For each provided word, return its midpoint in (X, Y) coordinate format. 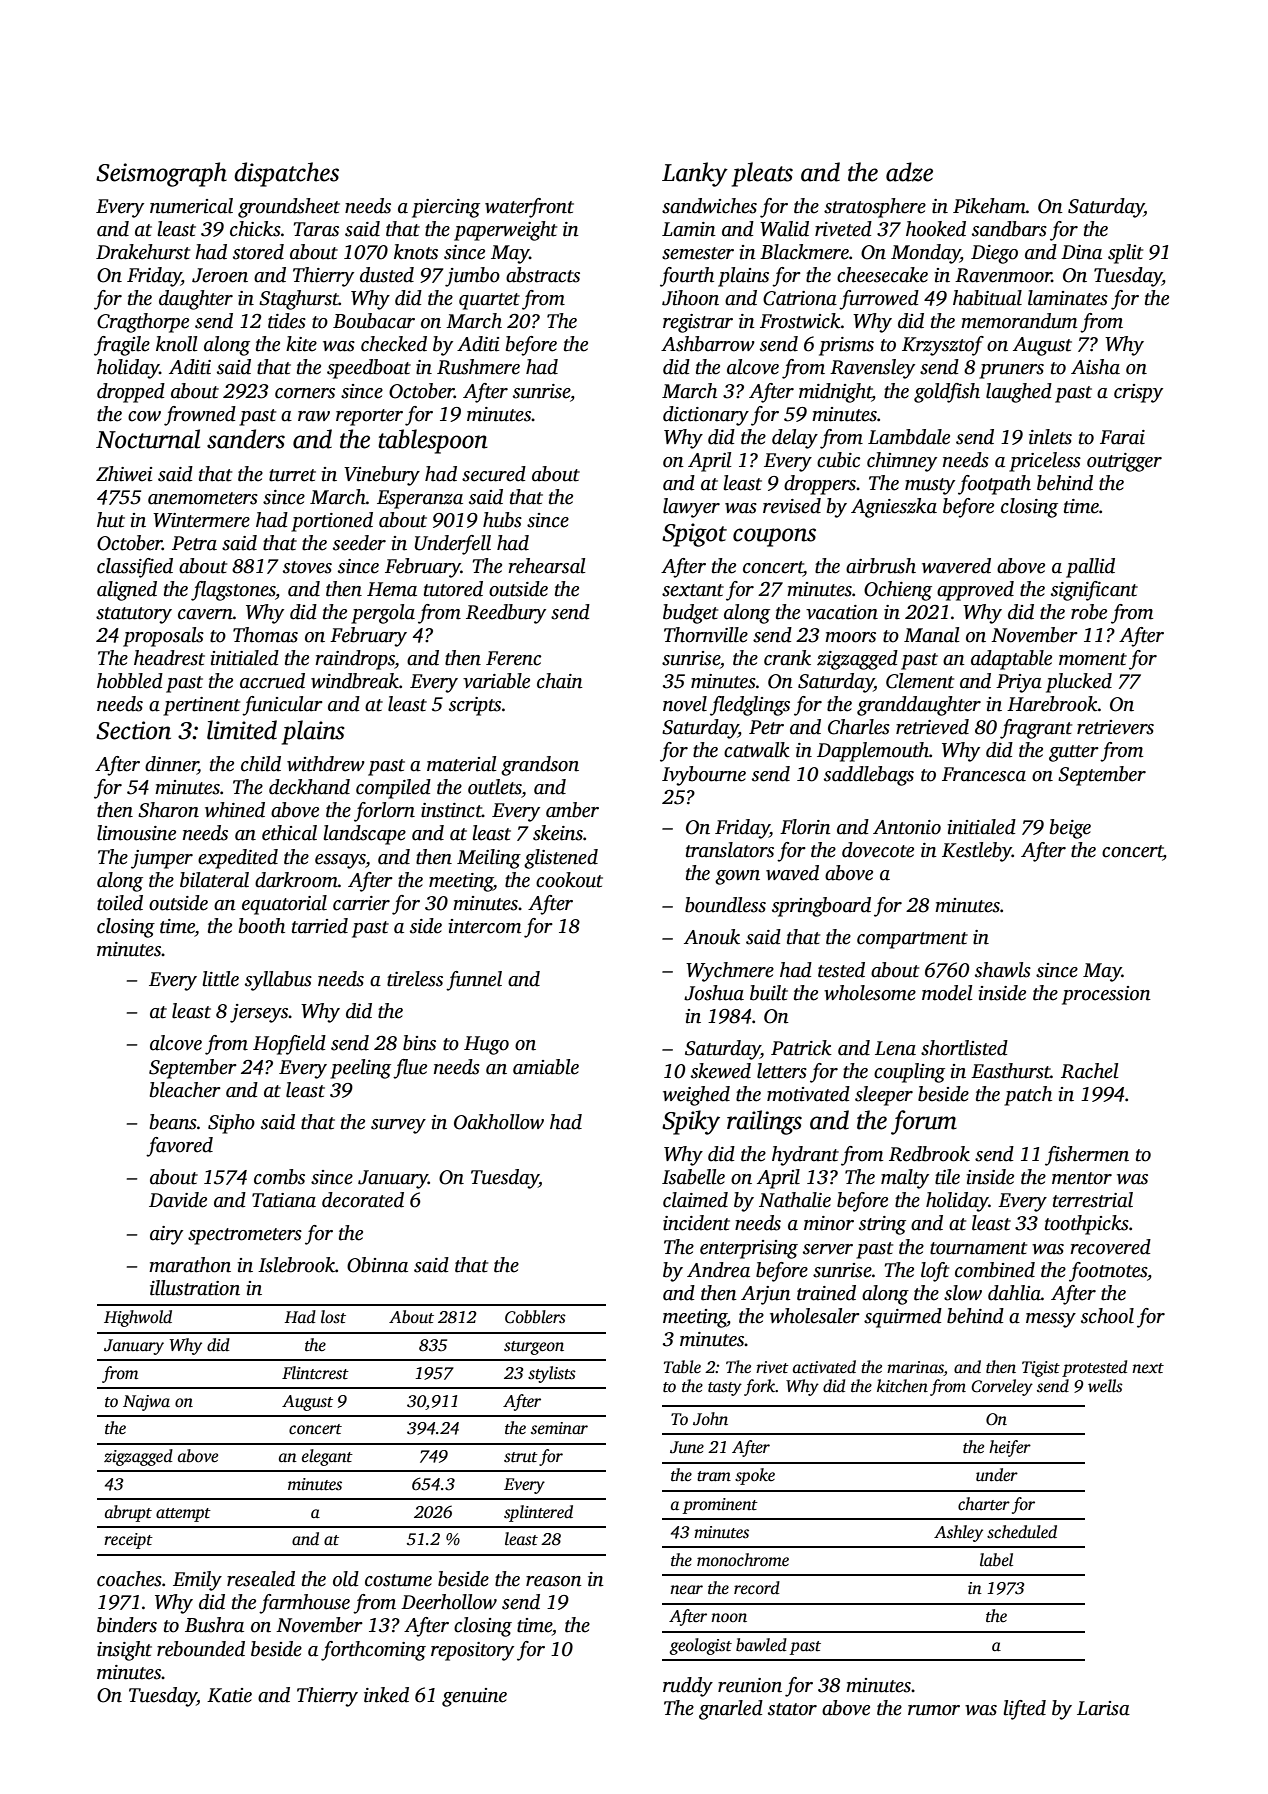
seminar (559, 1428)
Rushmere (478, 367)
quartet (489, 301)
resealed (261, 1579)
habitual (987, 298)
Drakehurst (143, 252)
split (1125, 254)
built (769, 993)
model (947, 993)
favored (179, 1147)
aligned (127, 591)
